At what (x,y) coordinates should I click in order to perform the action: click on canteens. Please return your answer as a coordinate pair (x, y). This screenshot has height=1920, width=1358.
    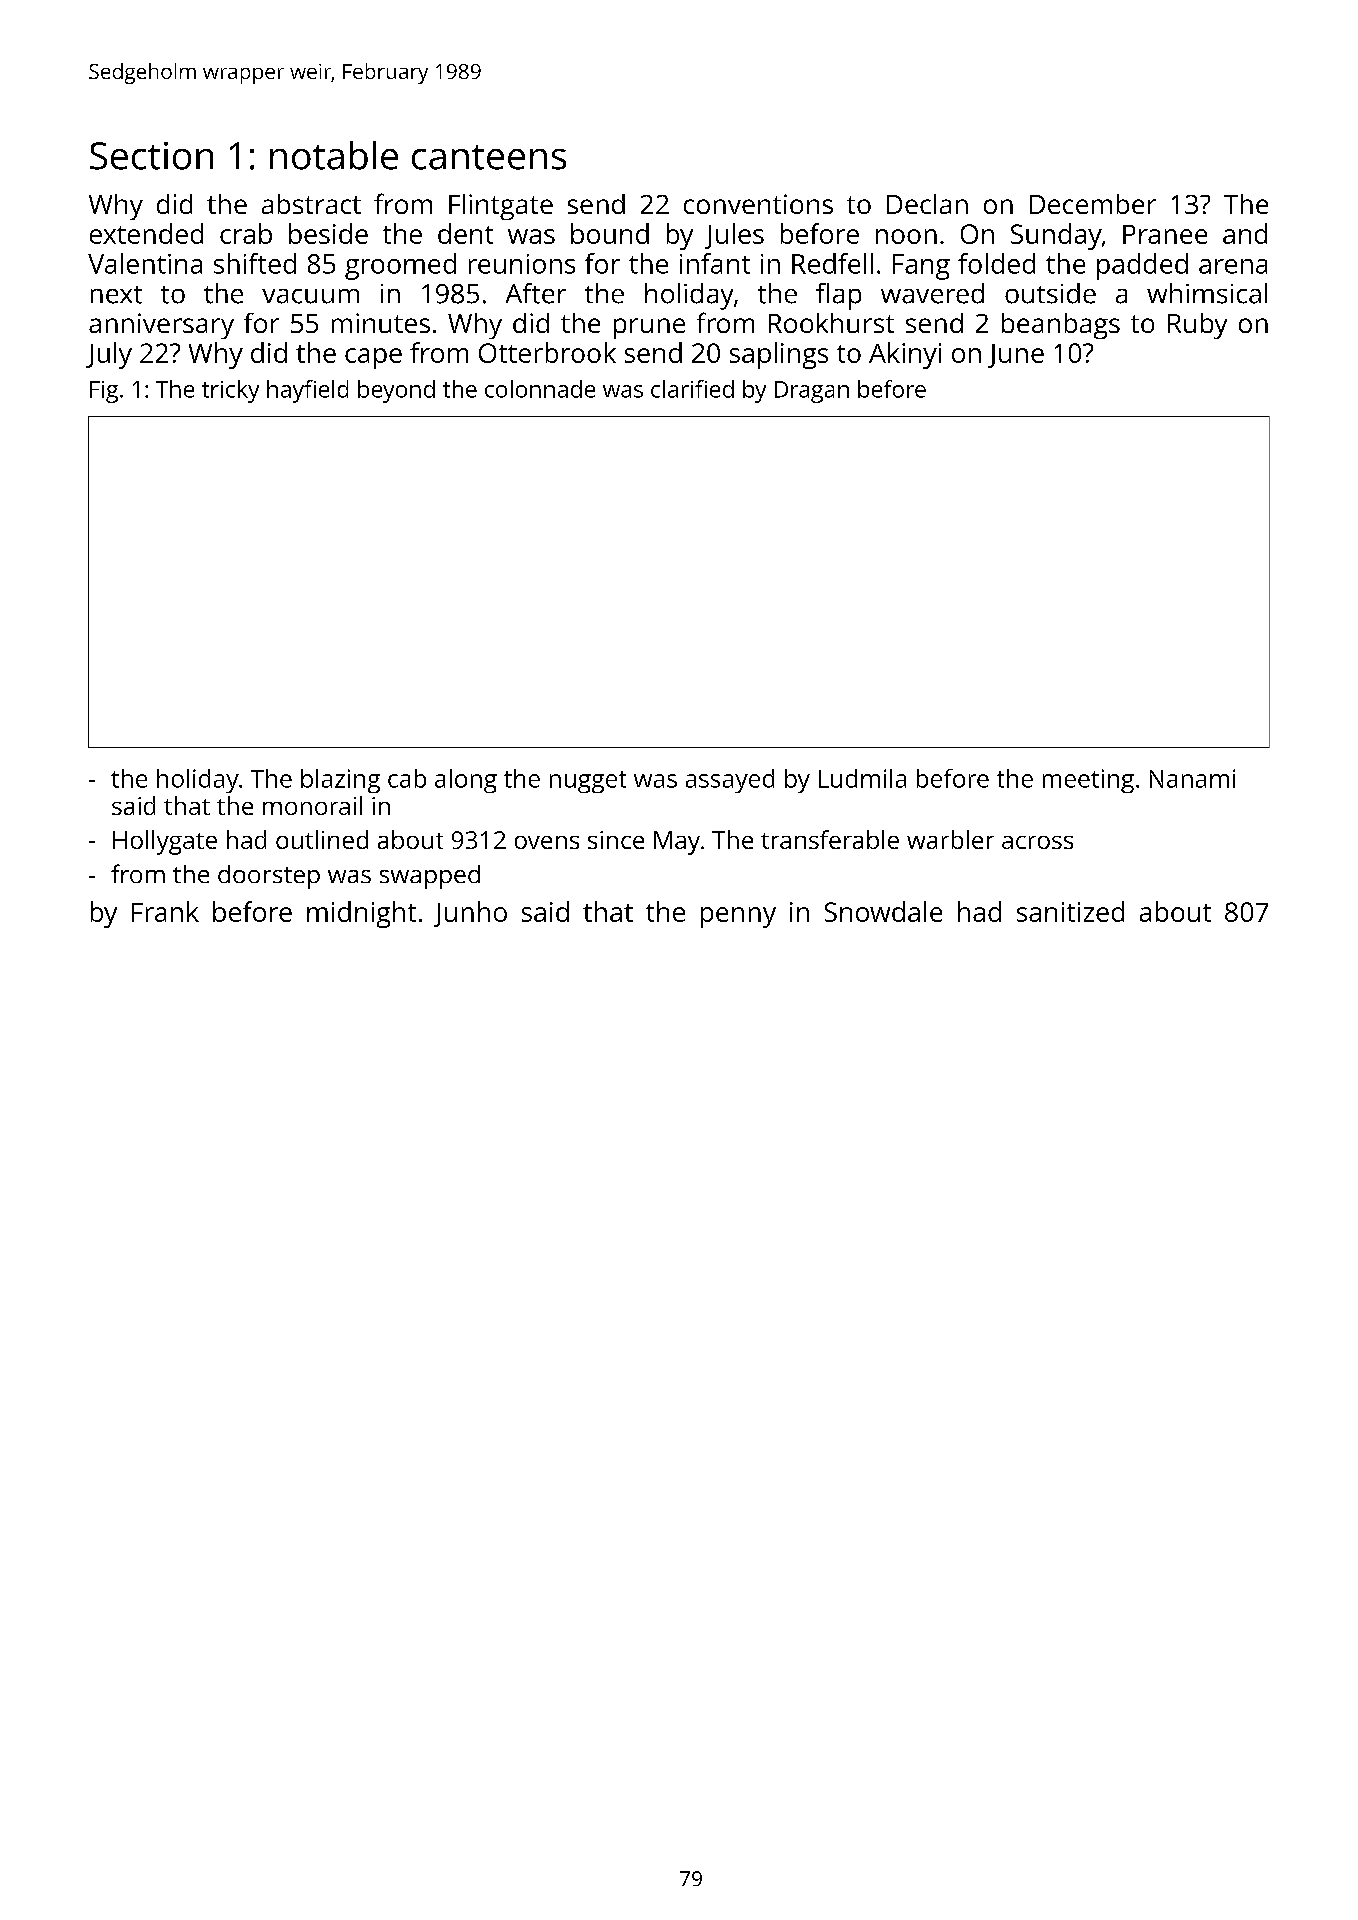
    Looking at the image, I should click on (489, 157).
